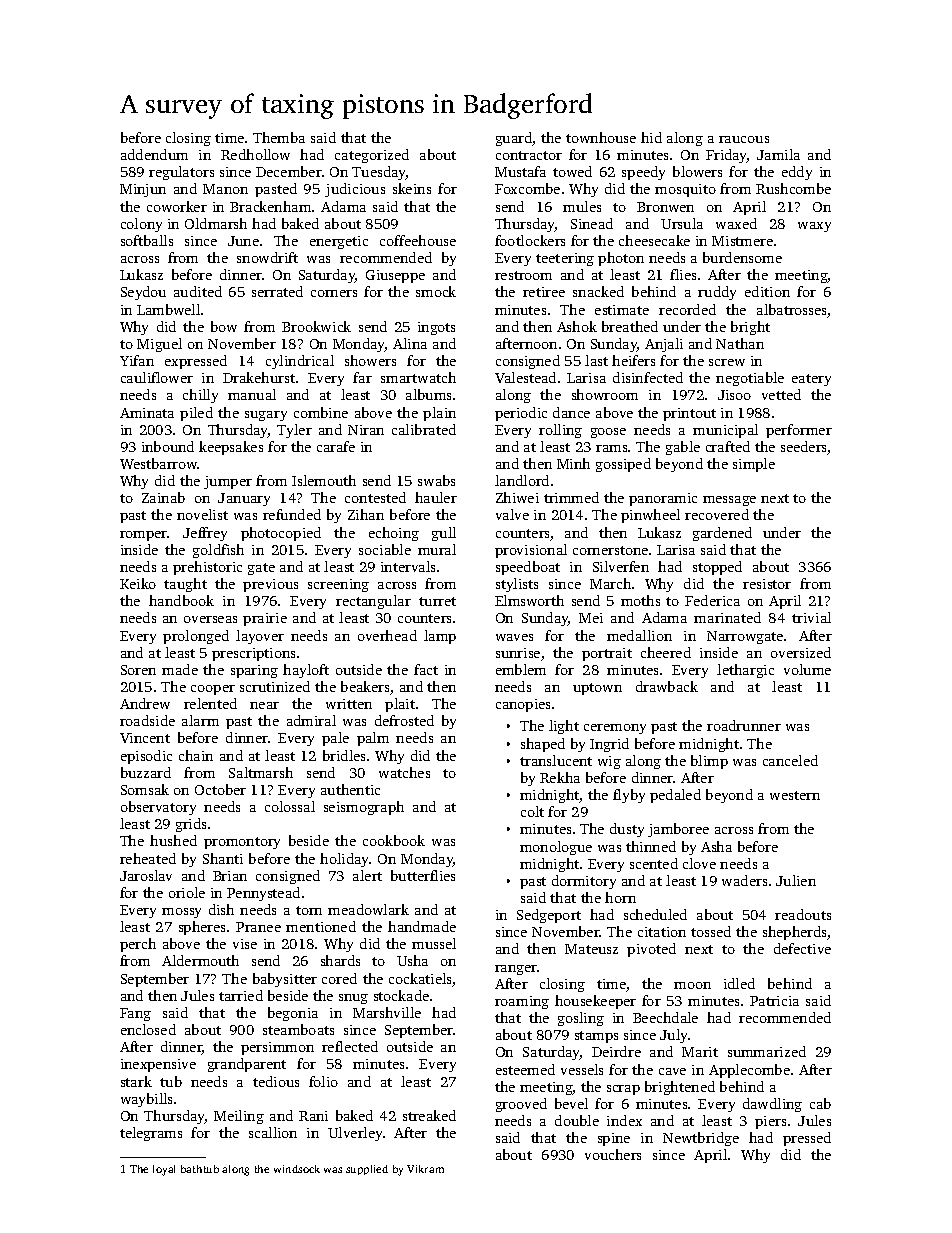  Describe the element at coordinates (613, 1154) in the screenshot. I see `vouchers` at that location.
